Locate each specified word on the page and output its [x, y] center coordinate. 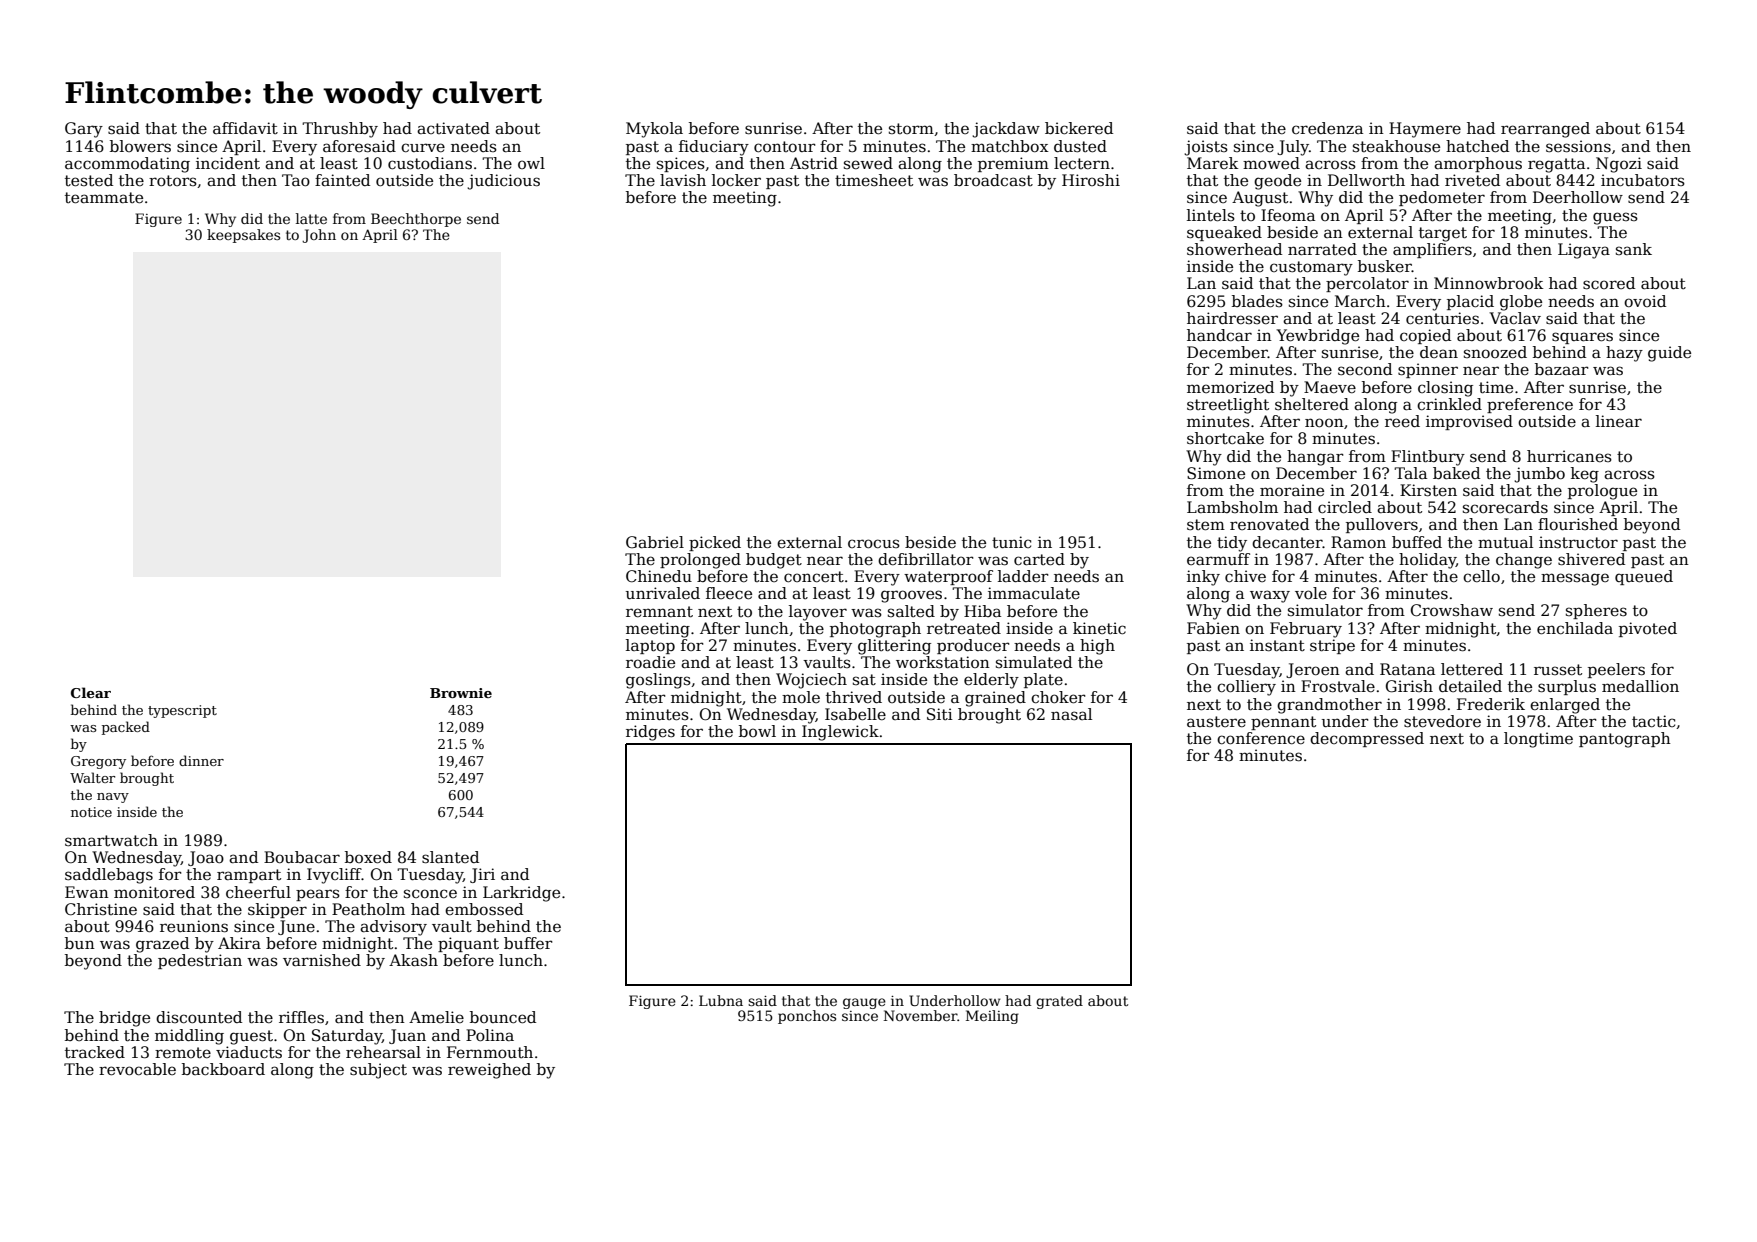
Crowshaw [1452, 610]
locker [736, 180]
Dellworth [1366, 180]
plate [1043, 680]
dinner [201, 760]
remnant [659, 612]
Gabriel [655, 542]
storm [911, 128]
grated [1059, 1002]
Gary [84, 130]
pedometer [1442, 198]
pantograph [1625, 740]
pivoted [1648, 629]
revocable [137, 1069]
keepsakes [243, 236]
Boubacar [302, 857]
